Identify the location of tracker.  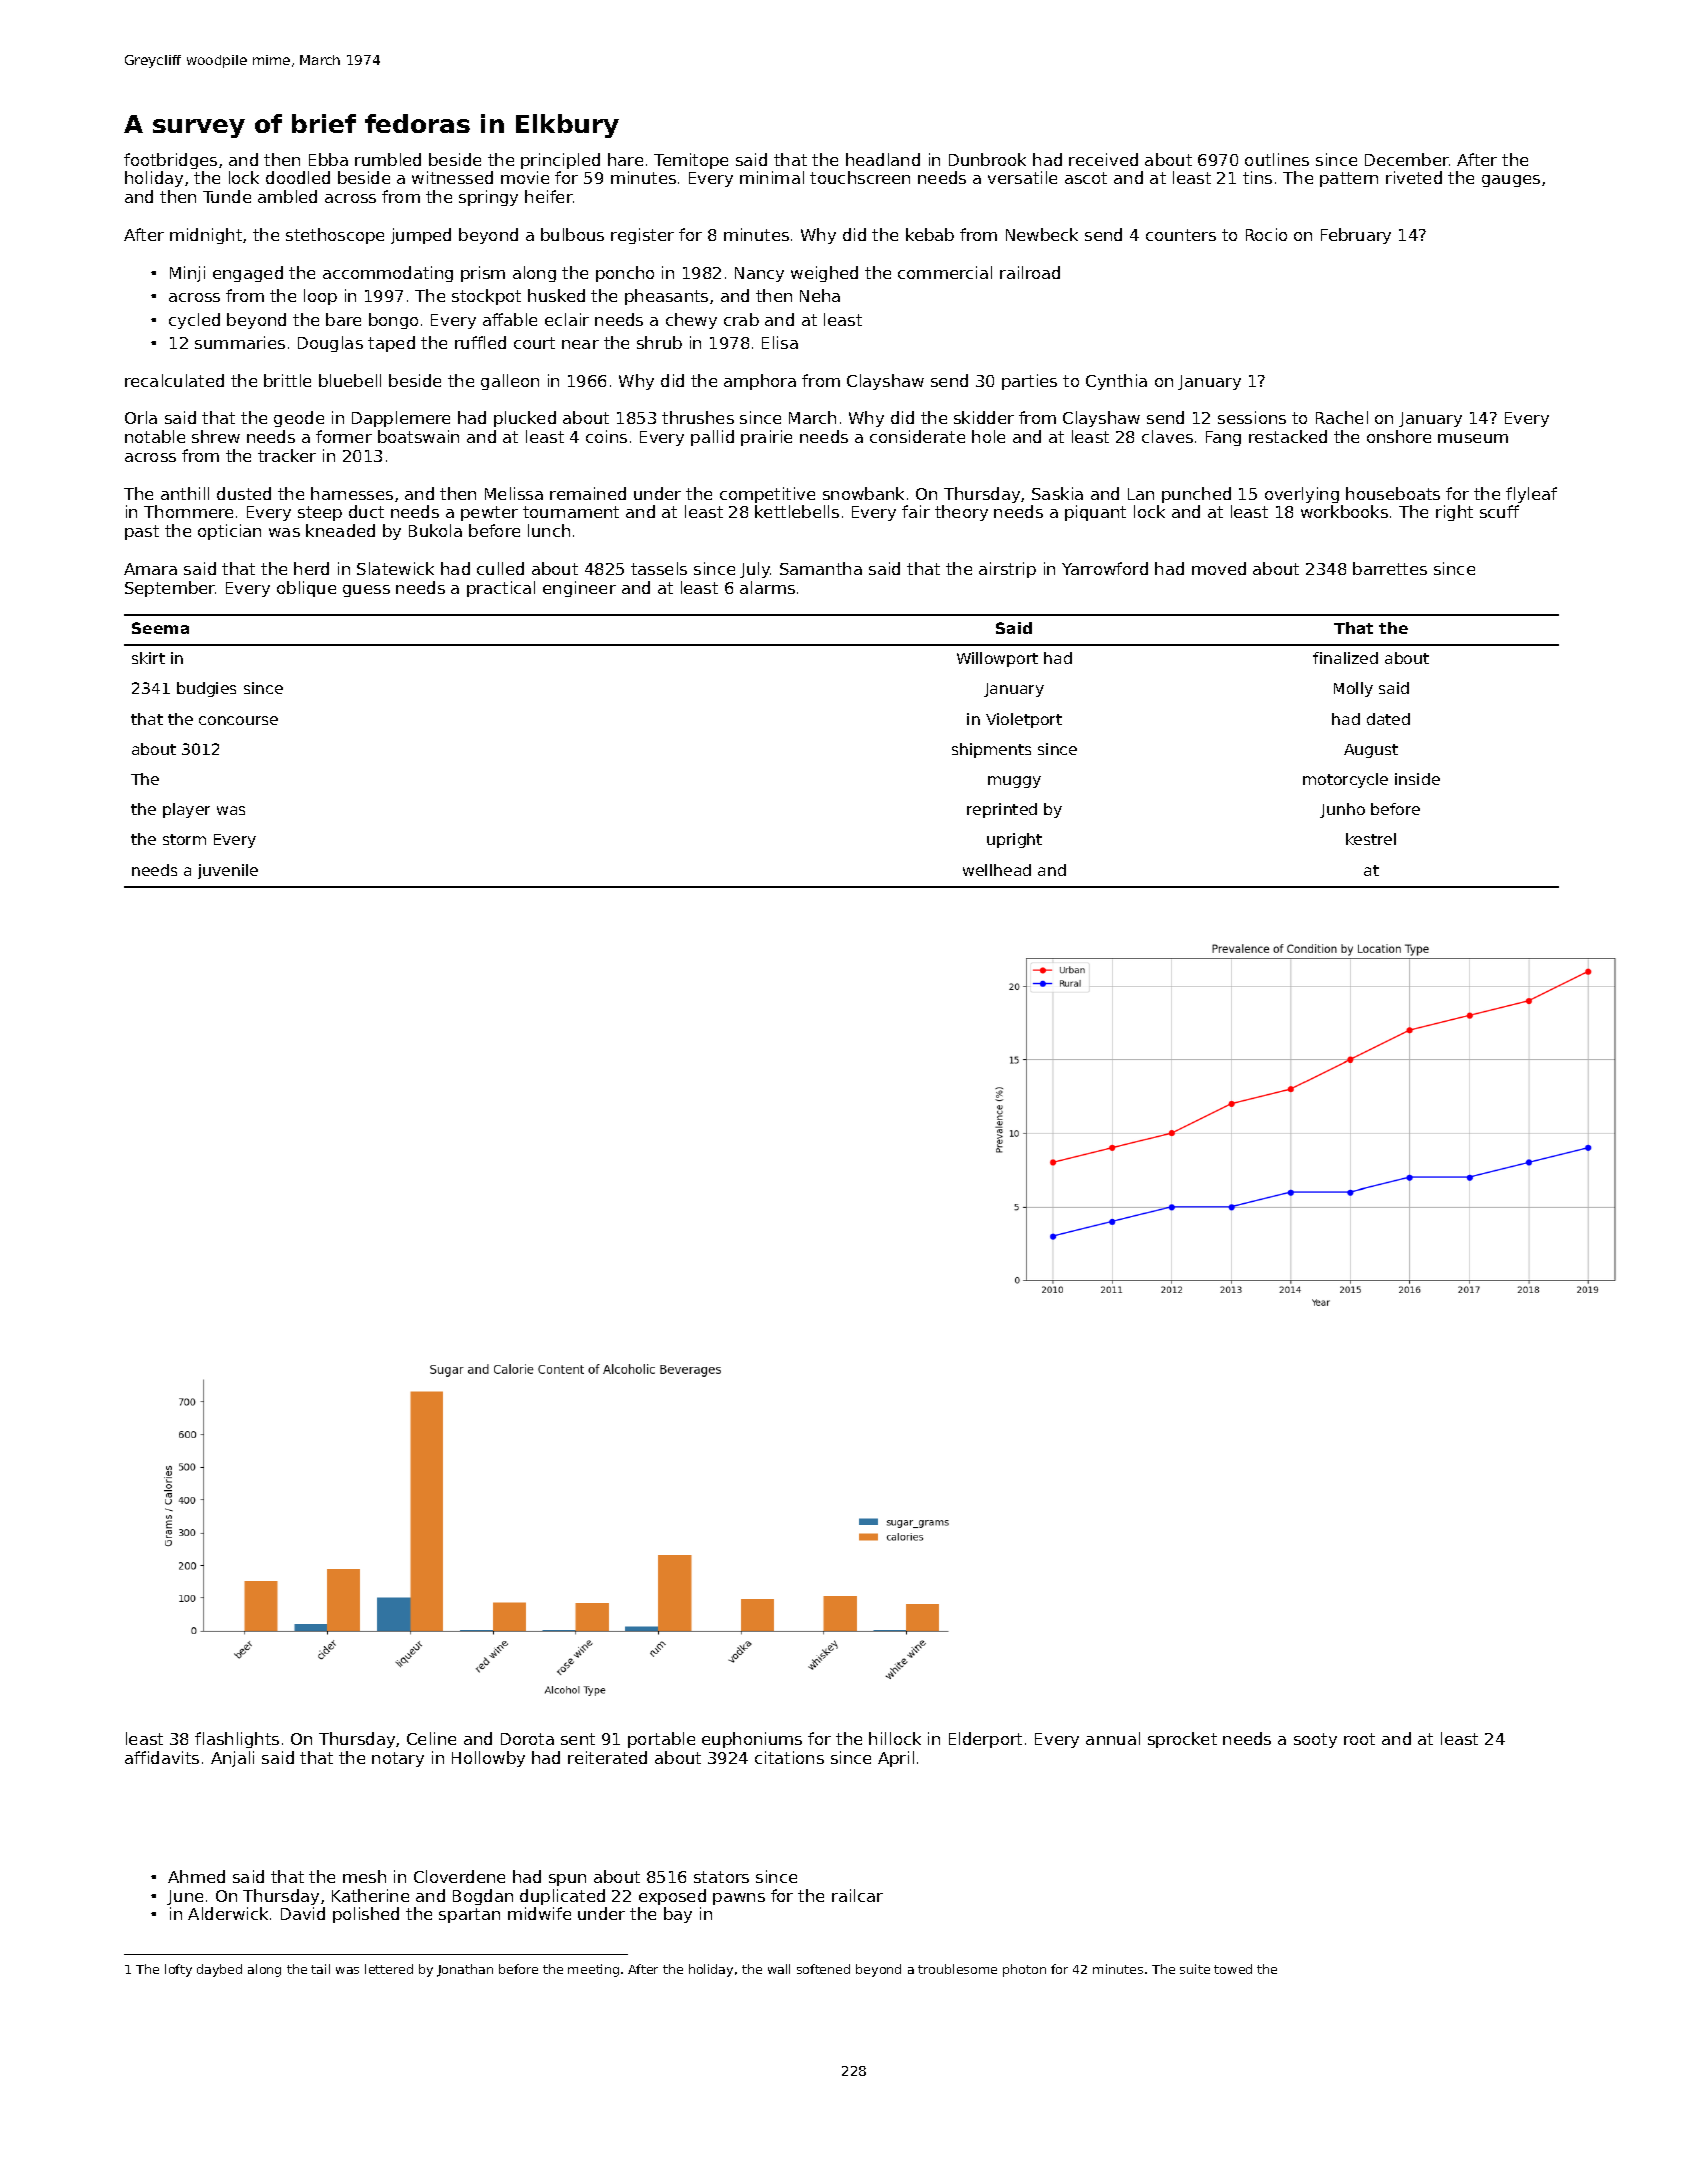
(287, 455).
